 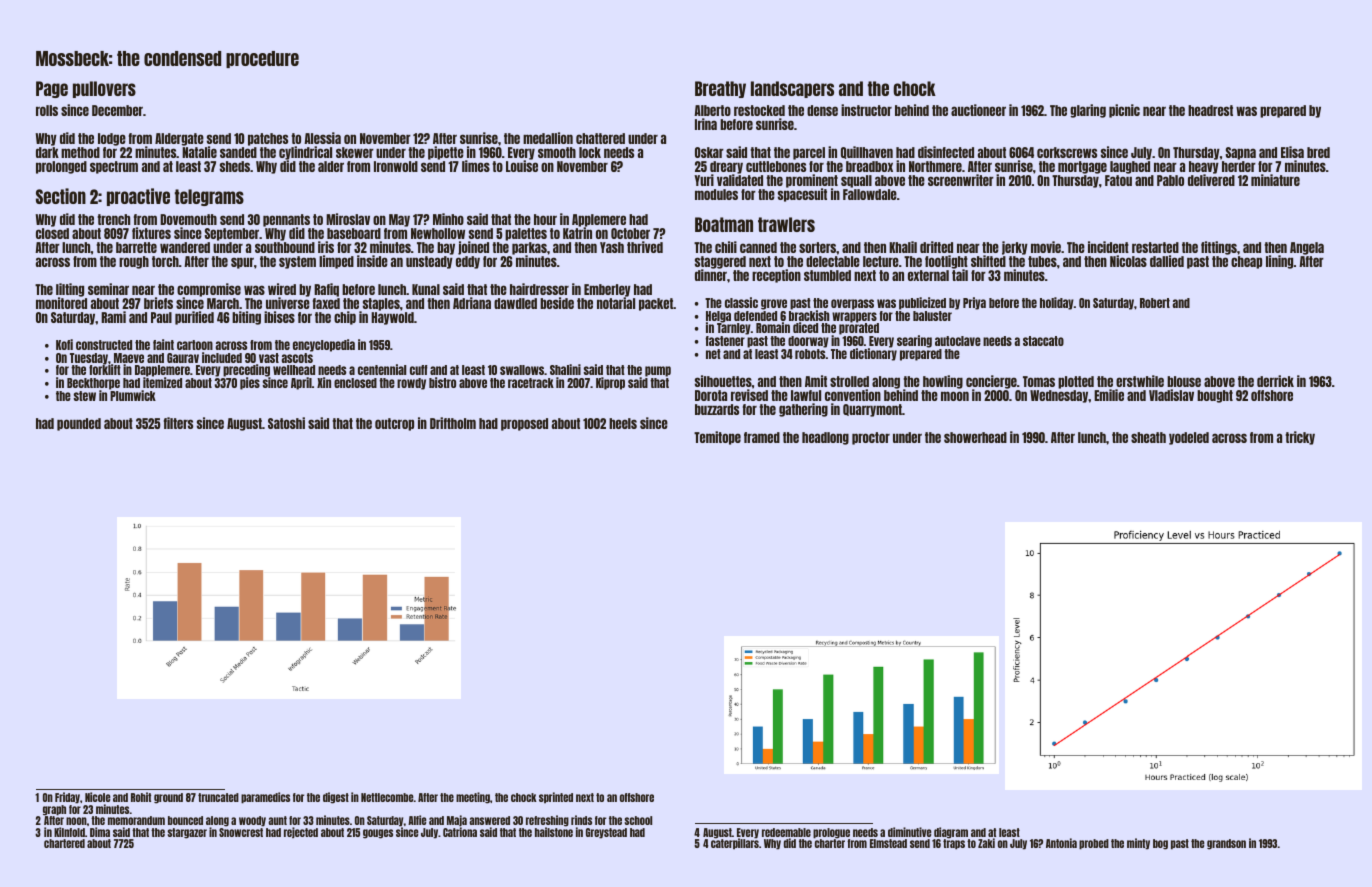 I want to click on pounded, so click(x=79, y=424).
